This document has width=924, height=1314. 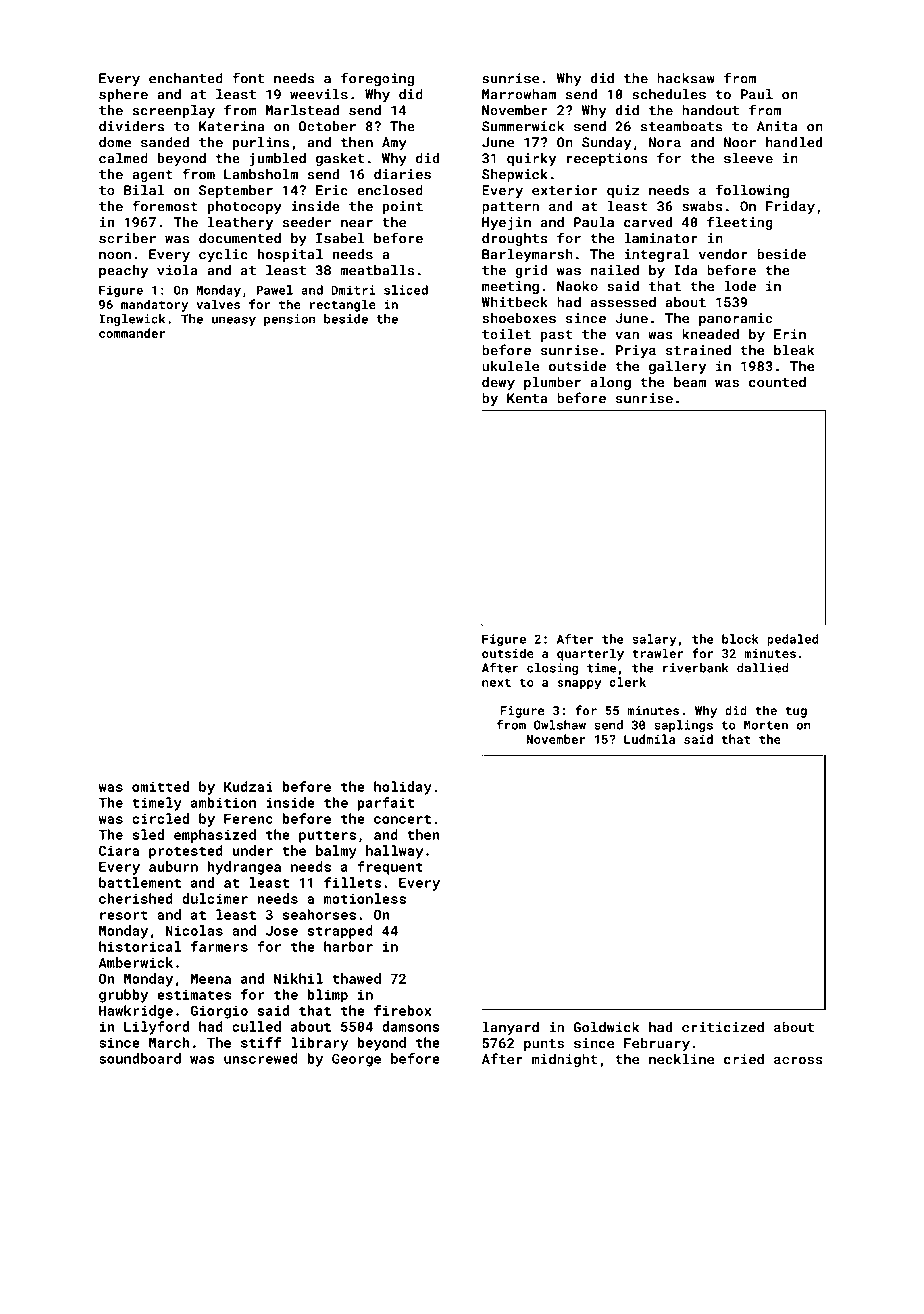 What do you see at coordinates (140, 1058) in the document?
I see `soundboard` at bounding box center [140, 1058].
